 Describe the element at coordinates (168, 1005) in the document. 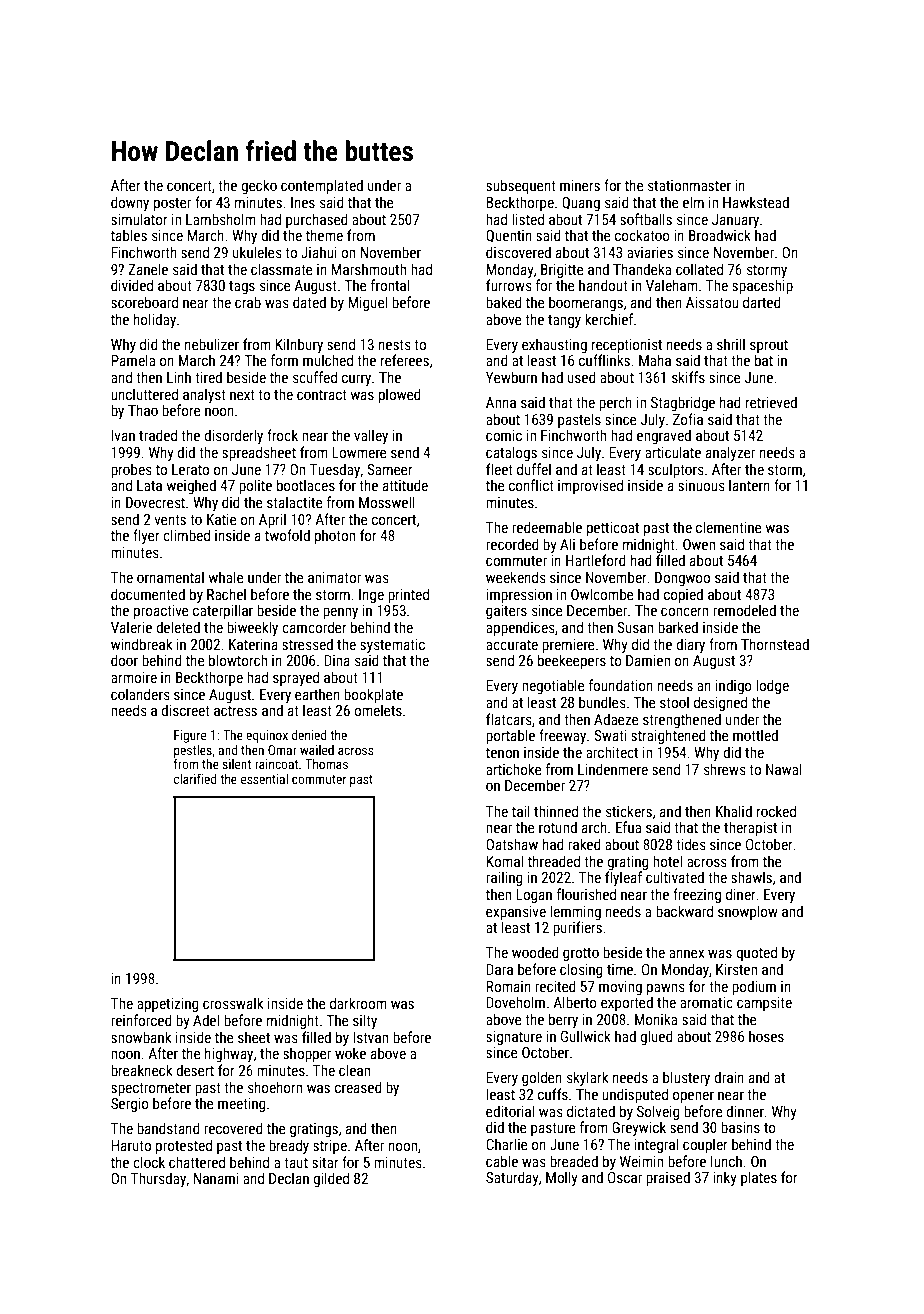

I see `appetizing` at that location.
